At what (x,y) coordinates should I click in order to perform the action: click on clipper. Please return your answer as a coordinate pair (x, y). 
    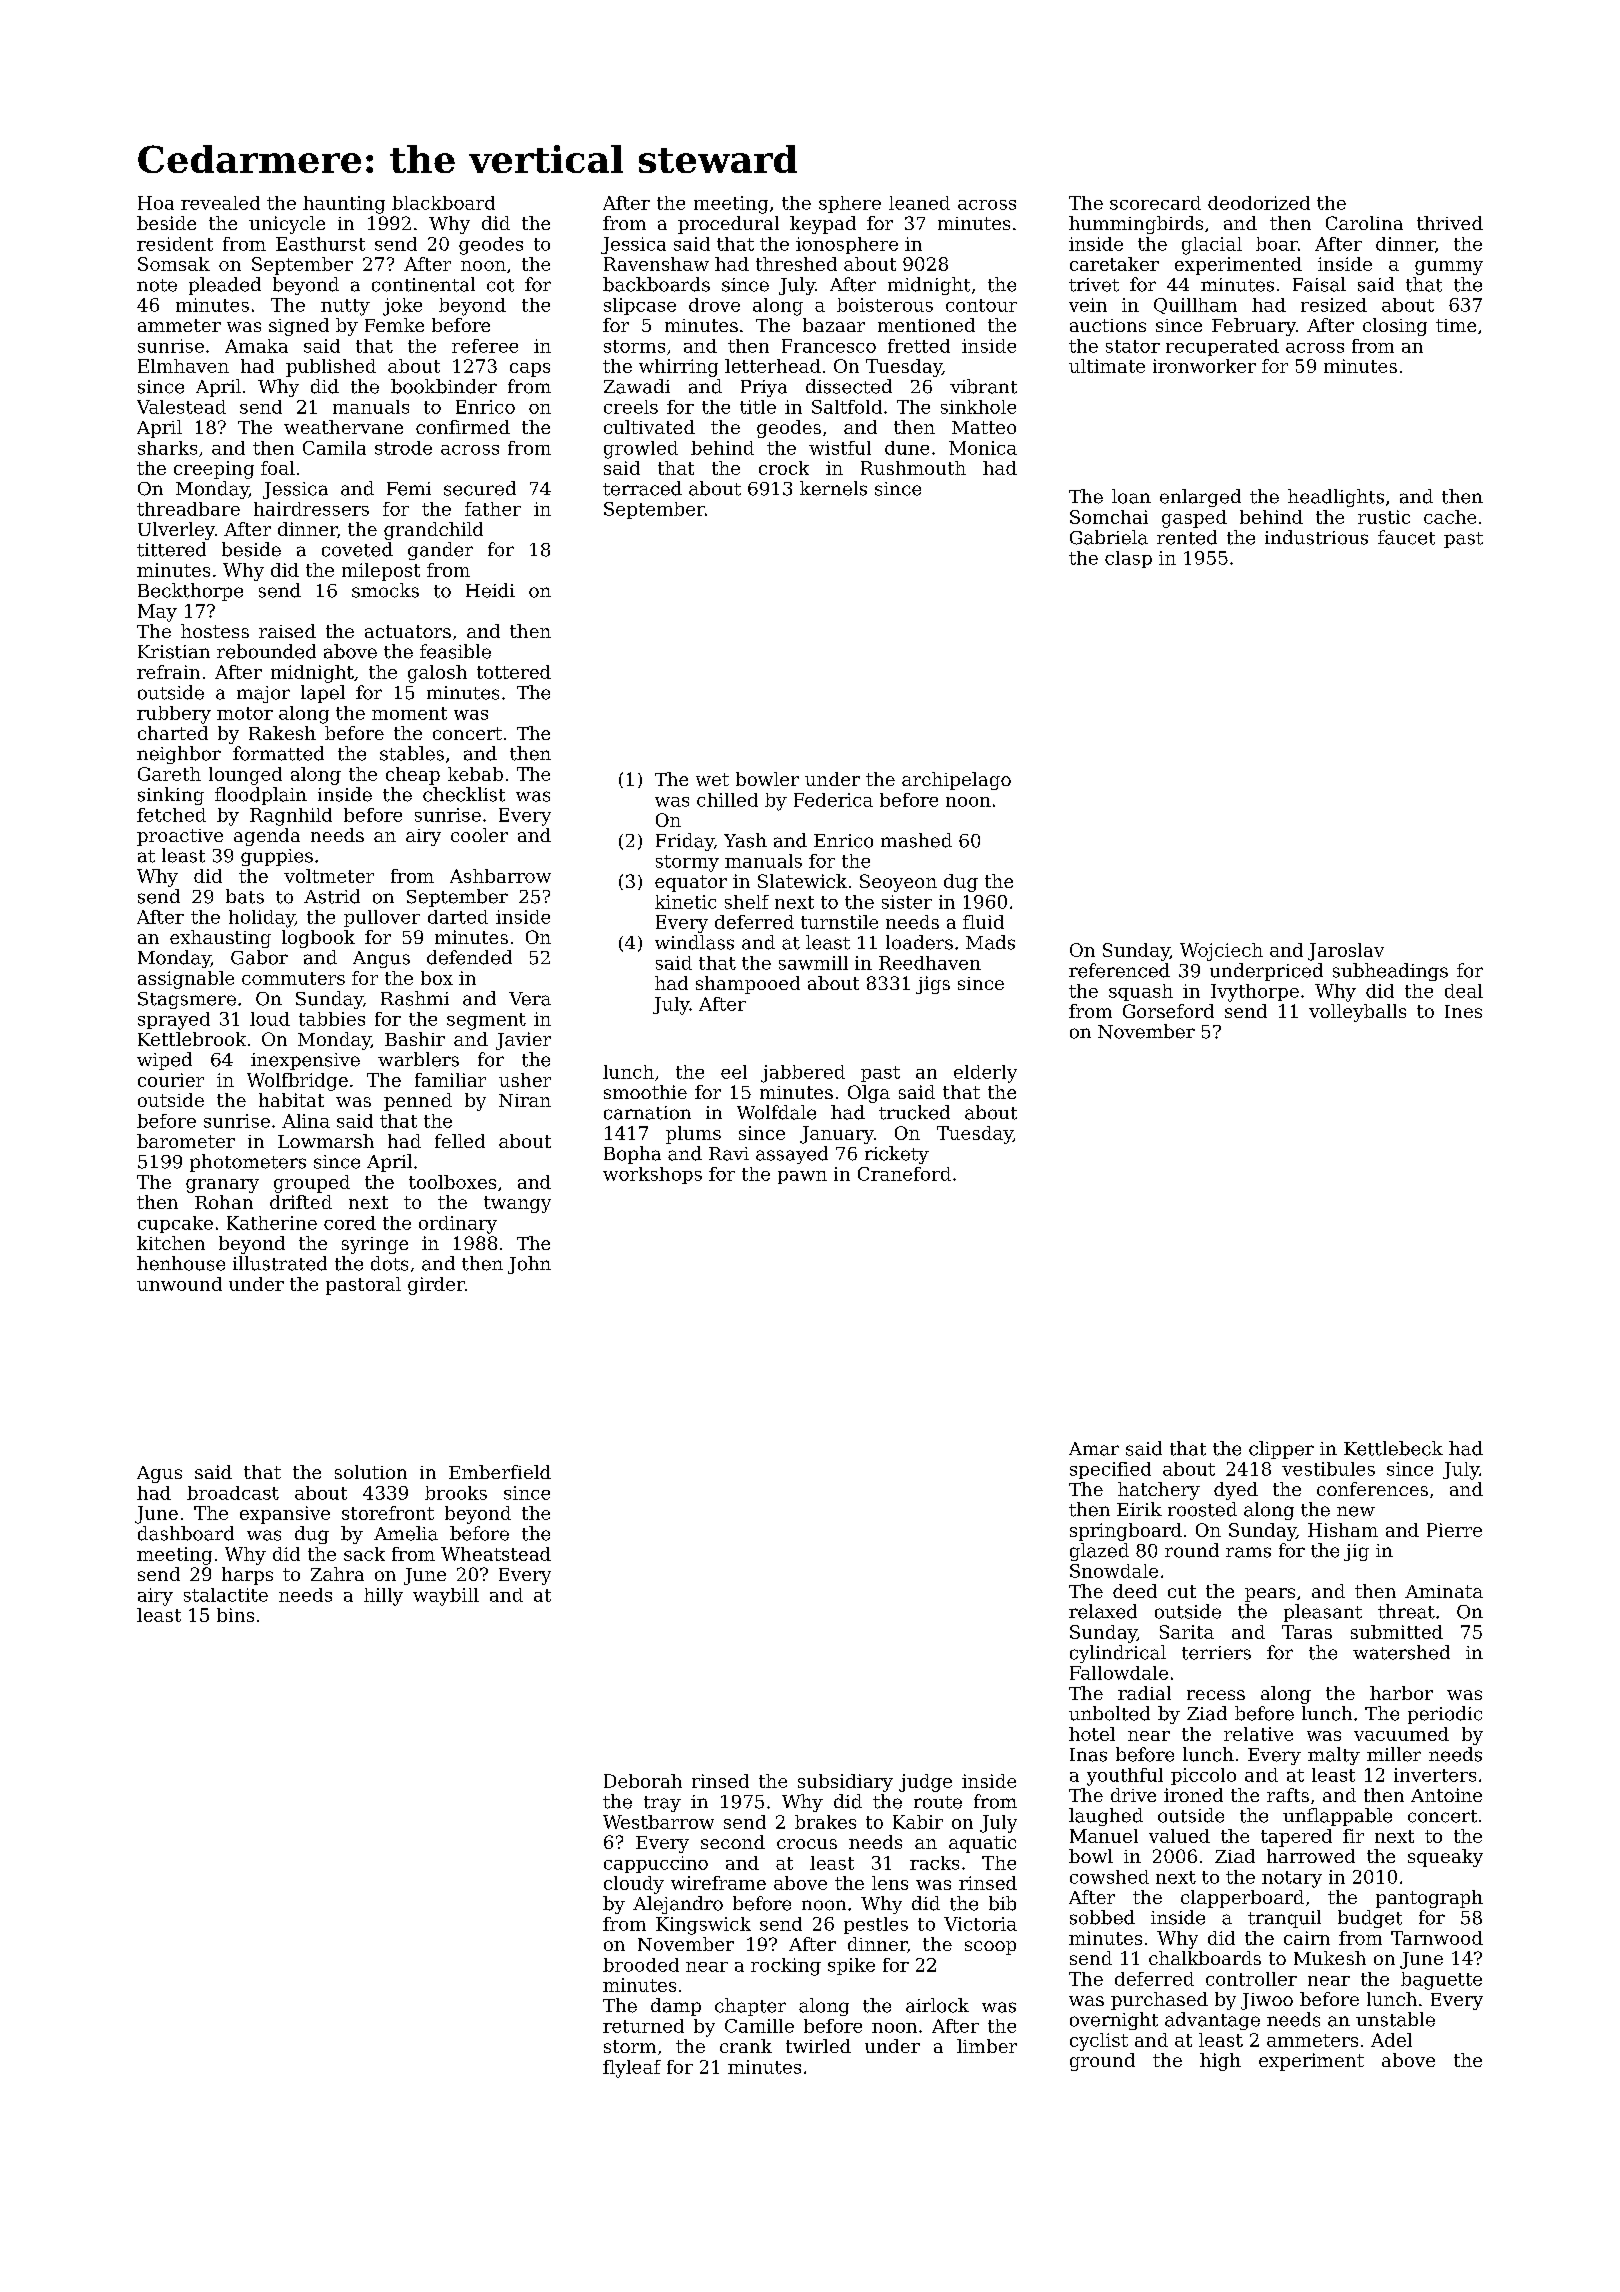
    Looking at the image, I should click on (1281, 1450).
